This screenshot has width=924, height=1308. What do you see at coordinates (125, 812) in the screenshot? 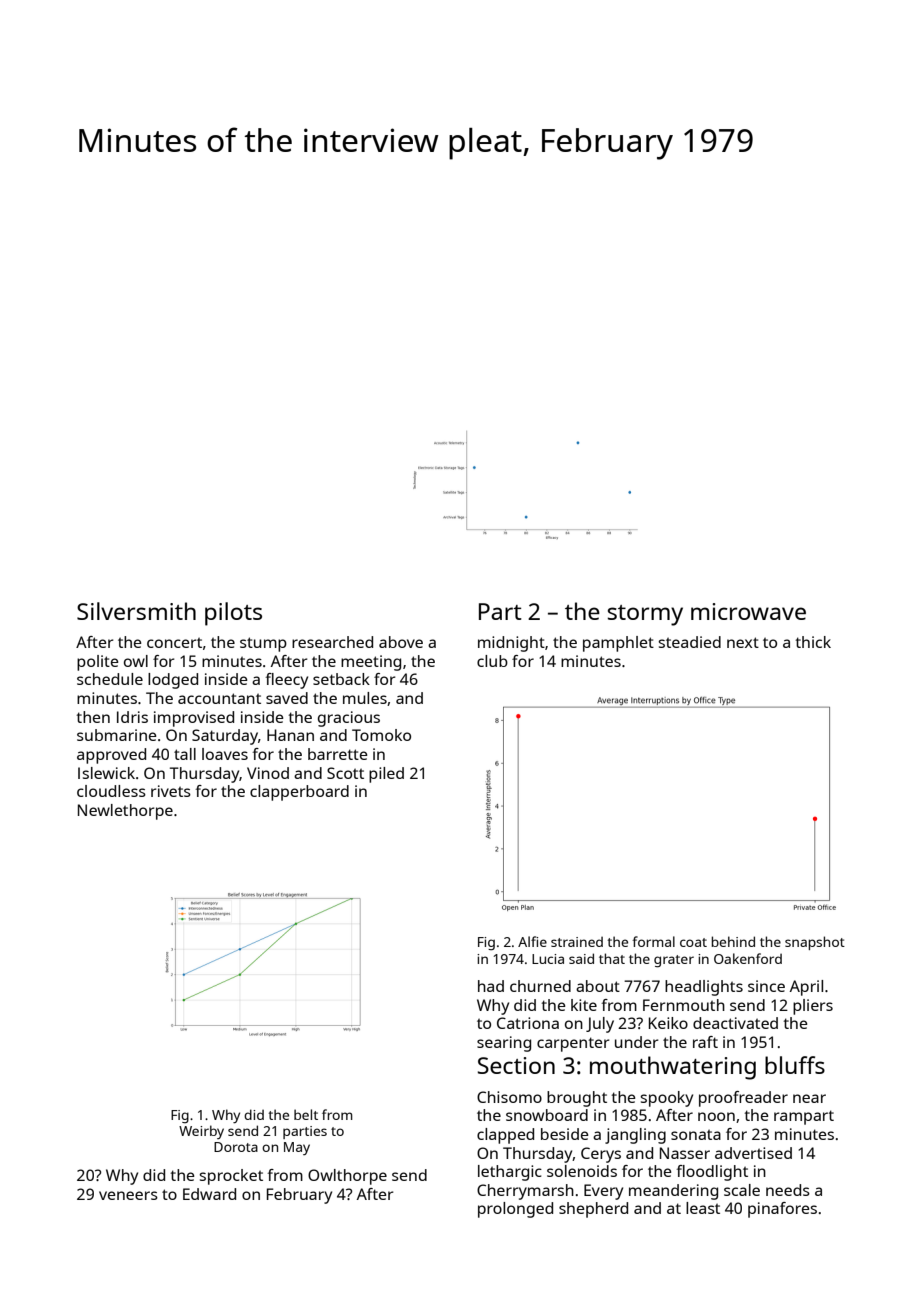
I see `Newlethorpe` at bounding box center [125, 812].
